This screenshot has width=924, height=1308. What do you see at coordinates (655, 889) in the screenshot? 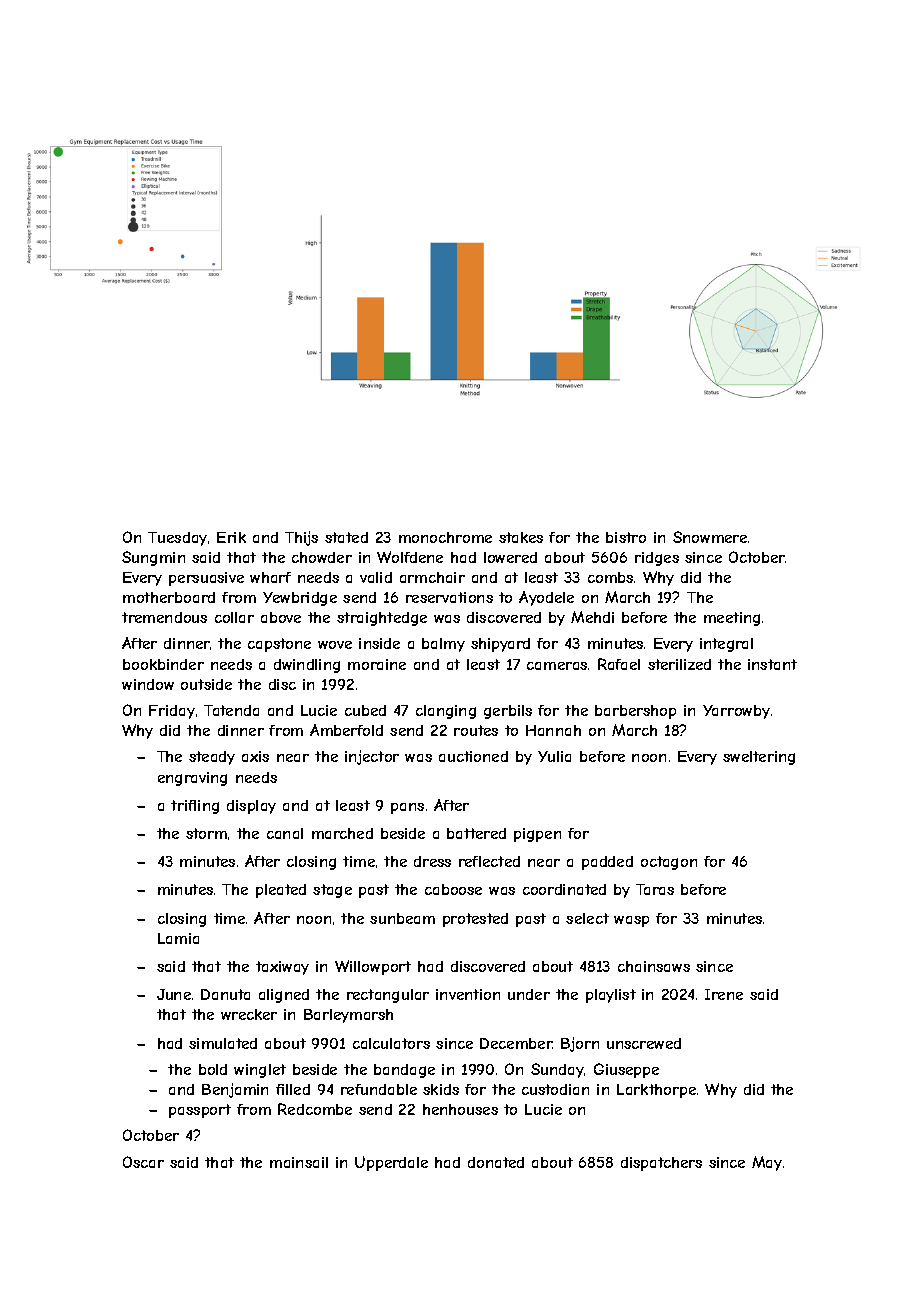
I see `Taras` at bounding box center [655, 889].
